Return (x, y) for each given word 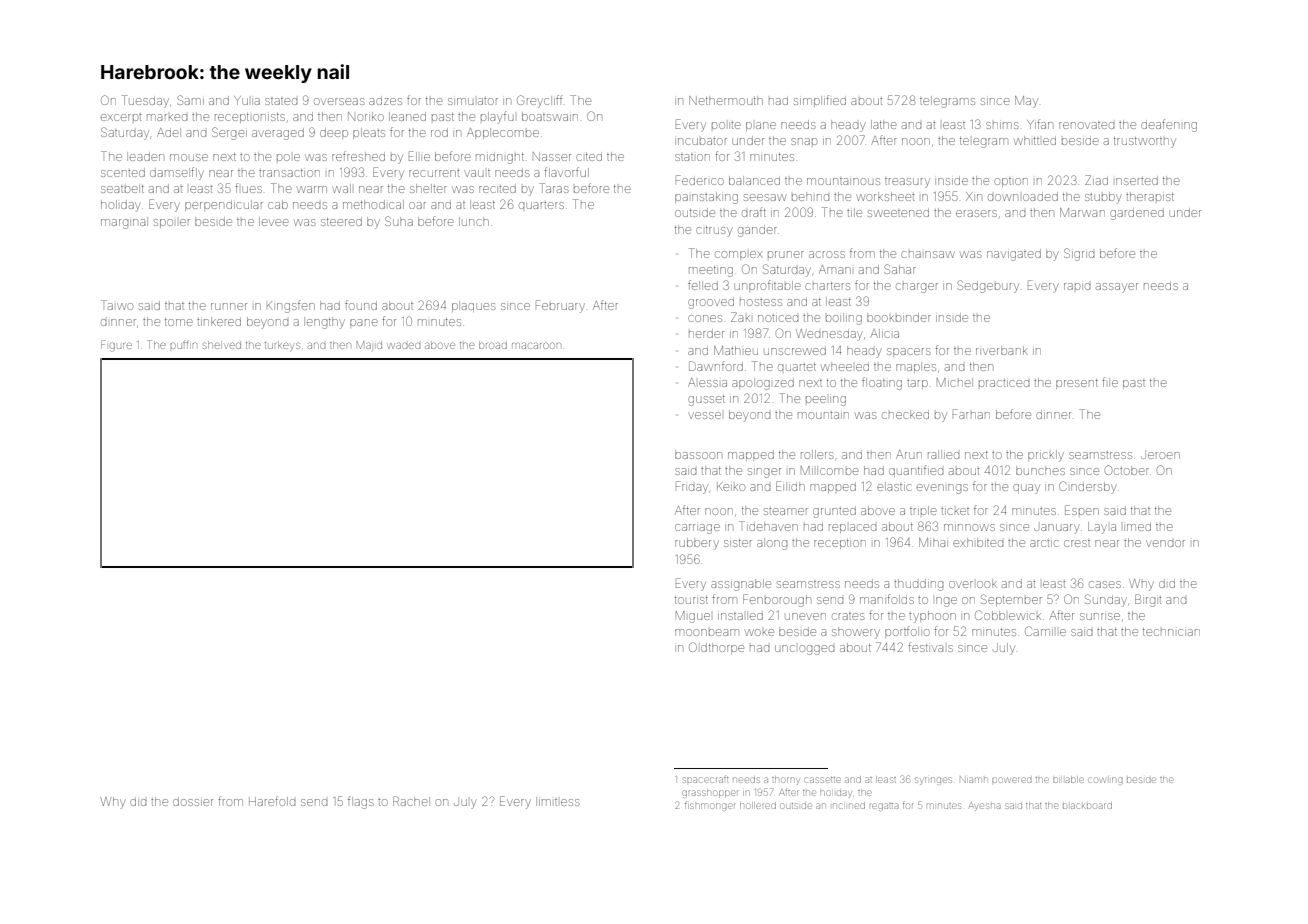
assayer (1117, 288)
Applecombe (503, 133)
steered (341, 221)
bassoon (698, 454)
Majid (369, 346)
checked (905, 414)
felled (703, 285)
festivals (930, 647)
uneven (806, 616)
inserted (1137, 180)
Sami (190, 100)
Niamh (973, 779)
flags (361, 802)
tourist (691, 600)
